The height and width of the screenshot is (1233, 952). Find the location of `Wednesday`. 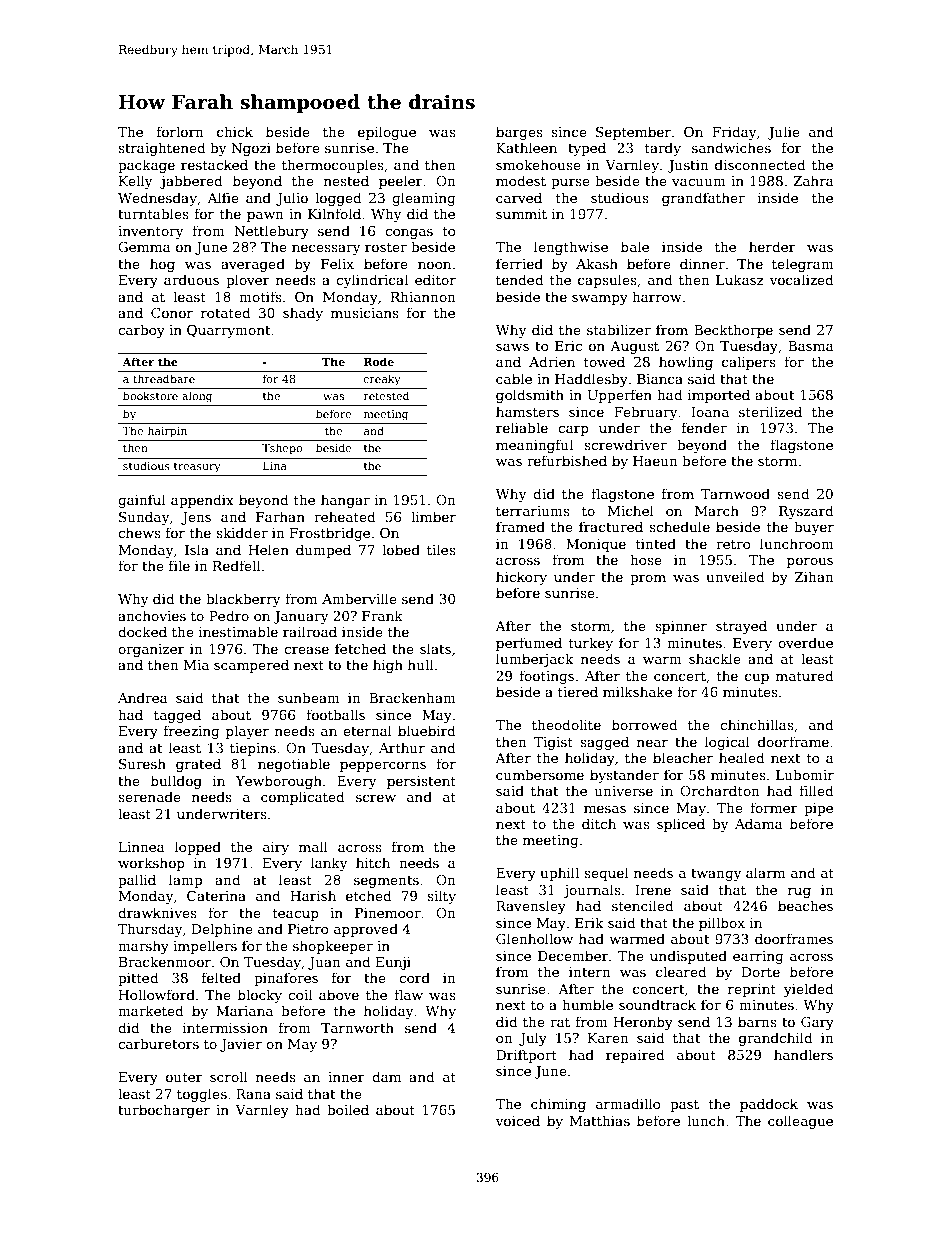

Wednesday is located at coordinates (157, 199).
